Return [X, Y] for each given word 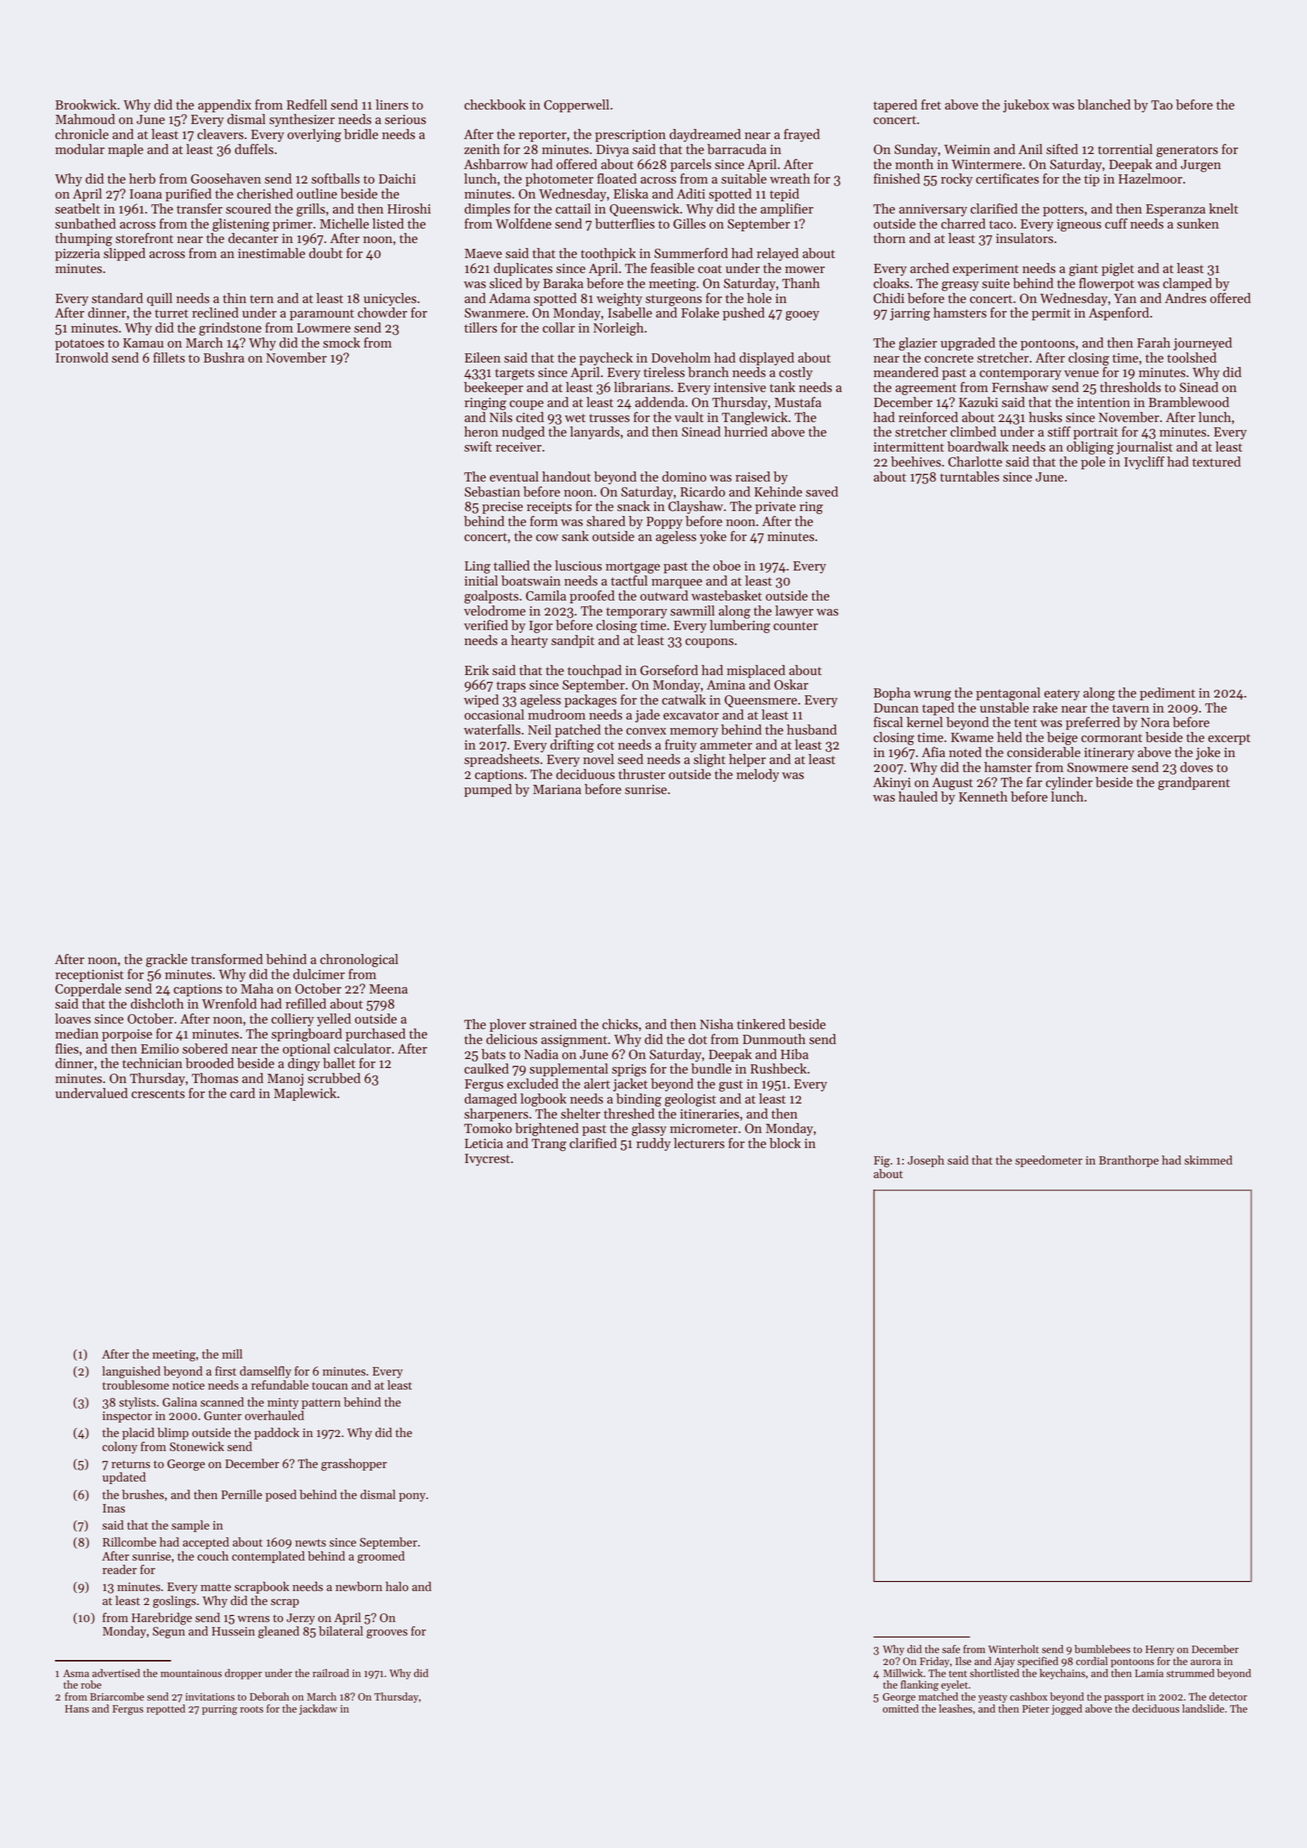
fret [931, 104]
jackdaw [318, 1709]
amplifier [787, 210]
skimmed [1208, 1160]
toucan [330, 1386]
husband [812, 729]
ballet [339, 1063]
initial [481, 580]
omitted [901, 1708]
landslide [1203, 1708]
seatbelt [77, 208]
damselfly [265, 1372]
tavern [1130, 708]
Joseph [926, 1161]
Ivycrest [487, 1160]
